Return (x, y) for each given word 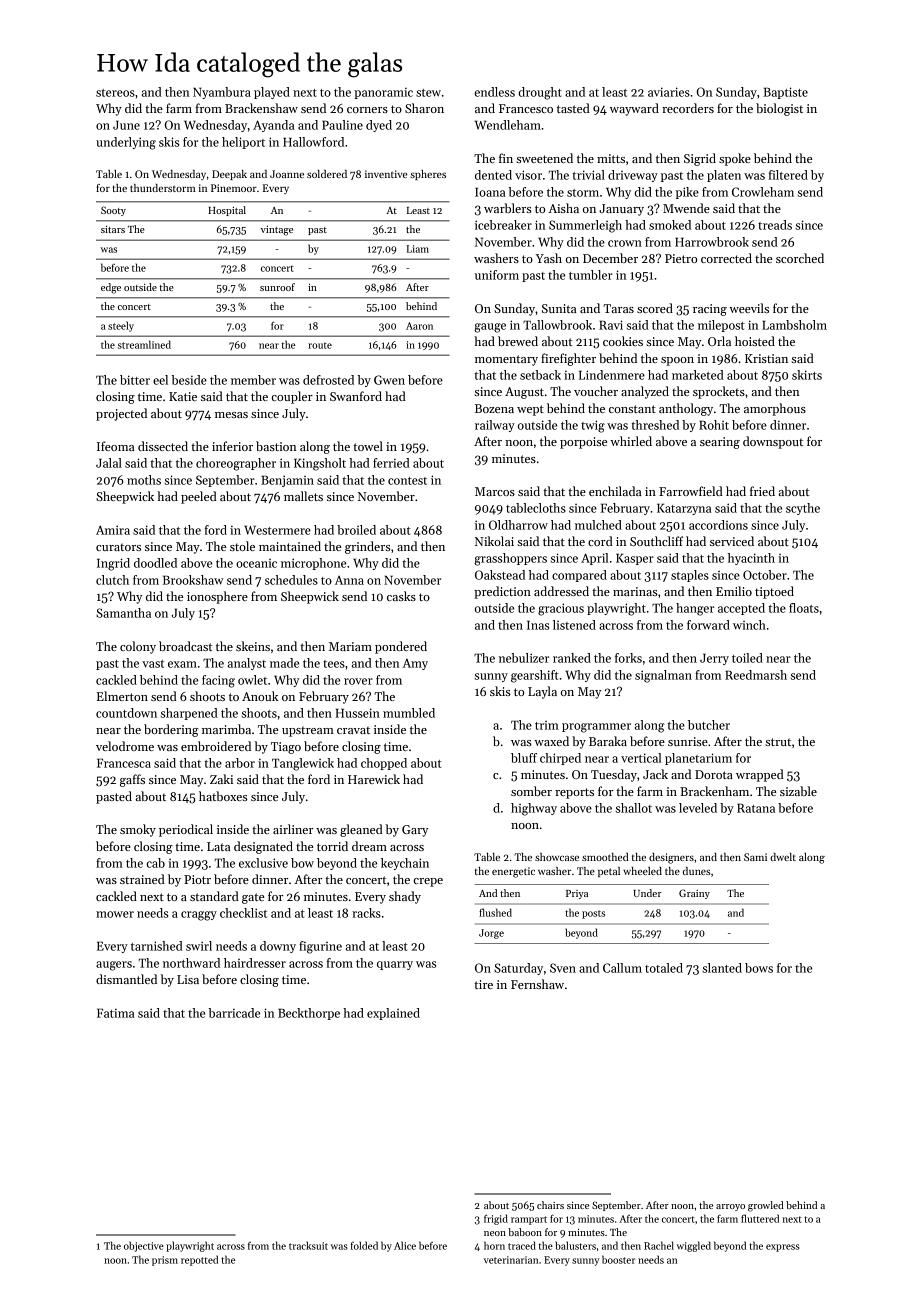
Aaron (419, 326)
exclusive (263, 863)
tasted (573, 108)
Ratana (756, 808)
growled (766, 1206)
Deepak (229, 175)
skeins (253, 646)
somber (531, 791)
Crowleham (763, 192)
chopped (384, 764)
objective (144, 1246)
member (253, 380)
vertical (641, 758)
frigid (496, 1219)
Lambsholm (794, 325)
